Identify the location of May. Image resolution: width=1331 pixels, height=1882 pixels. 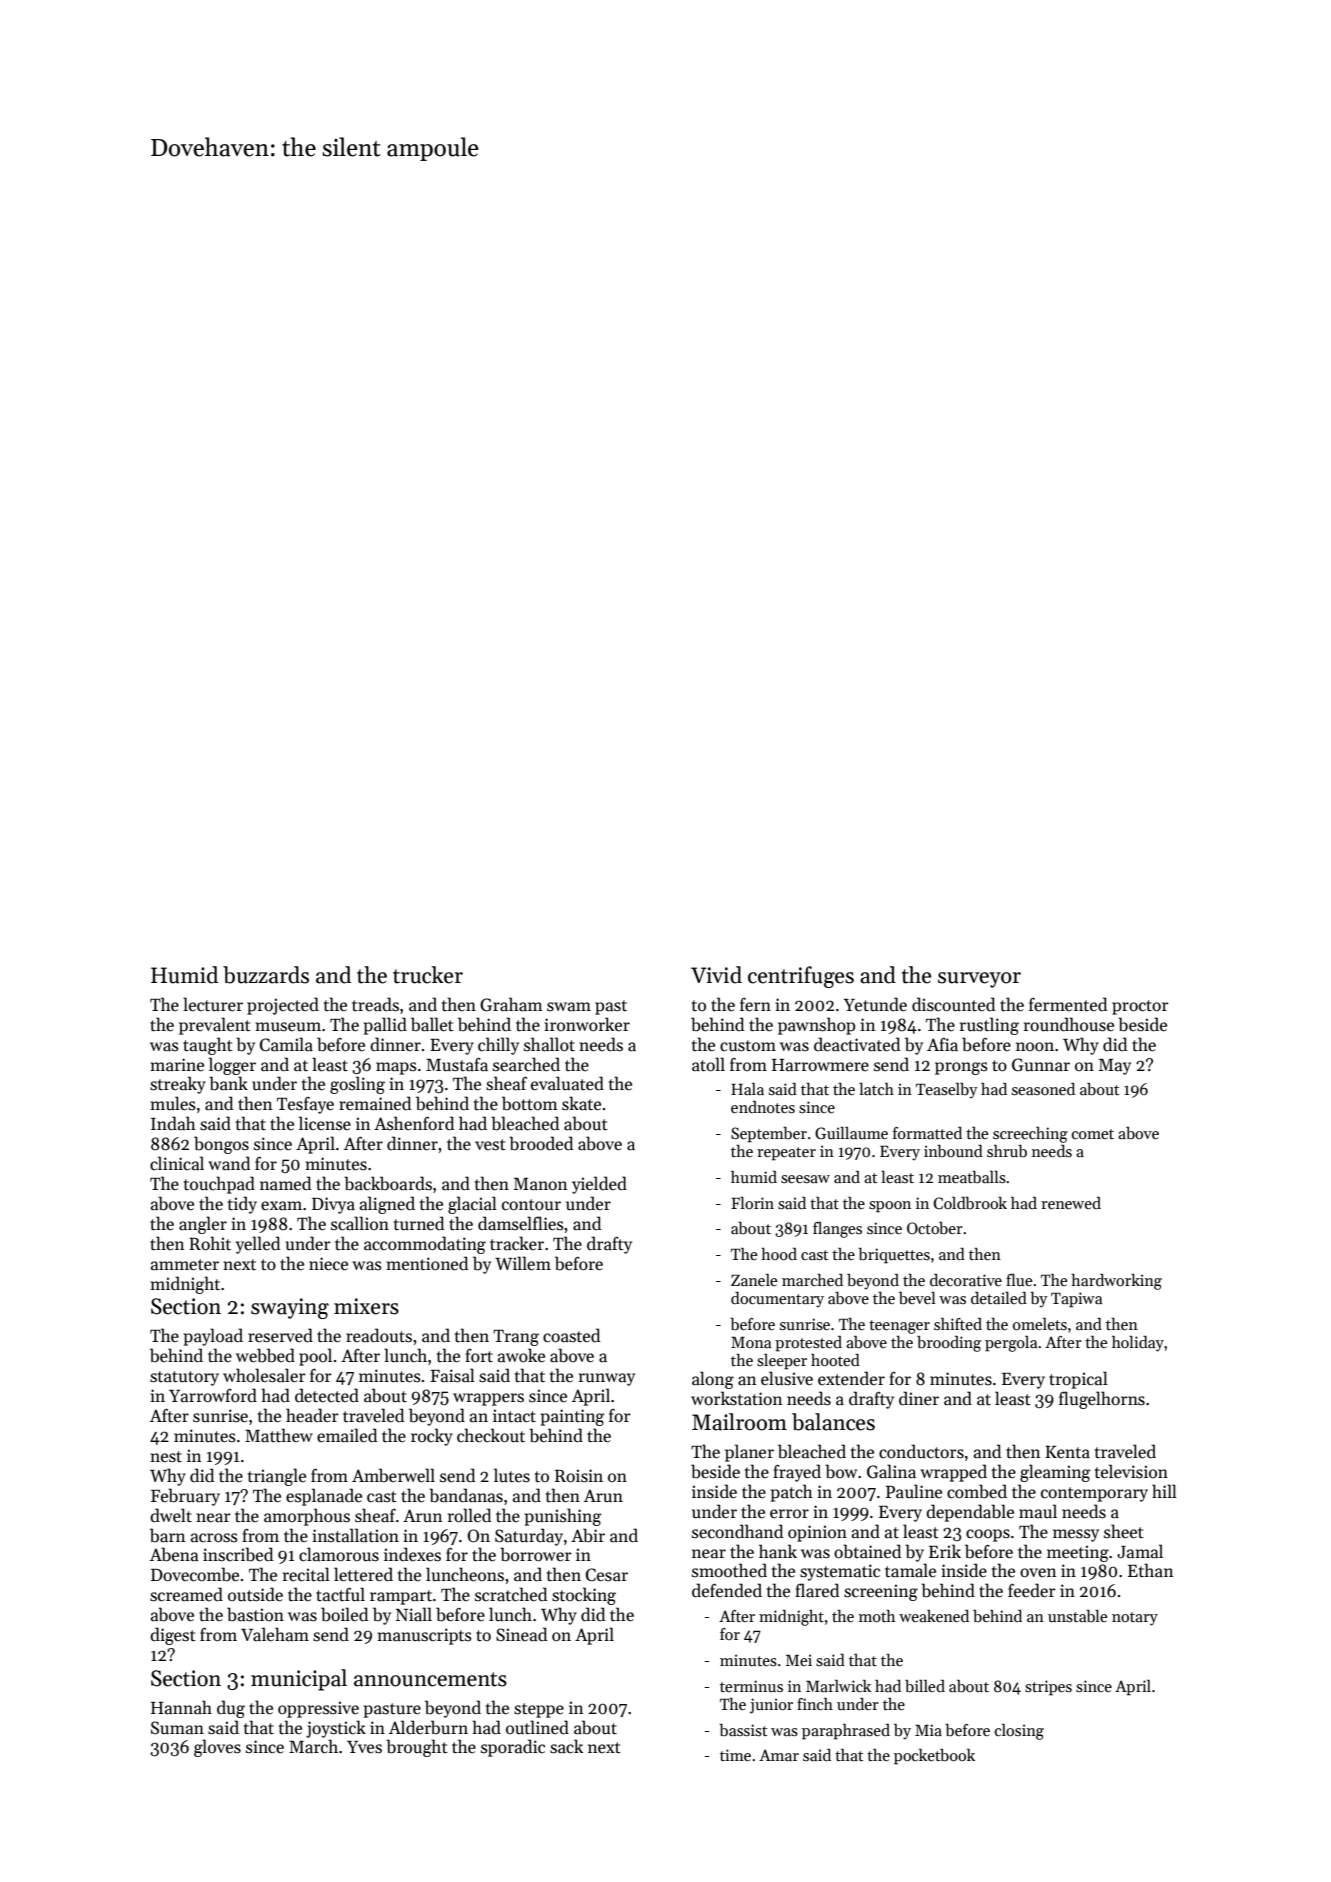
(1115, 1067).
